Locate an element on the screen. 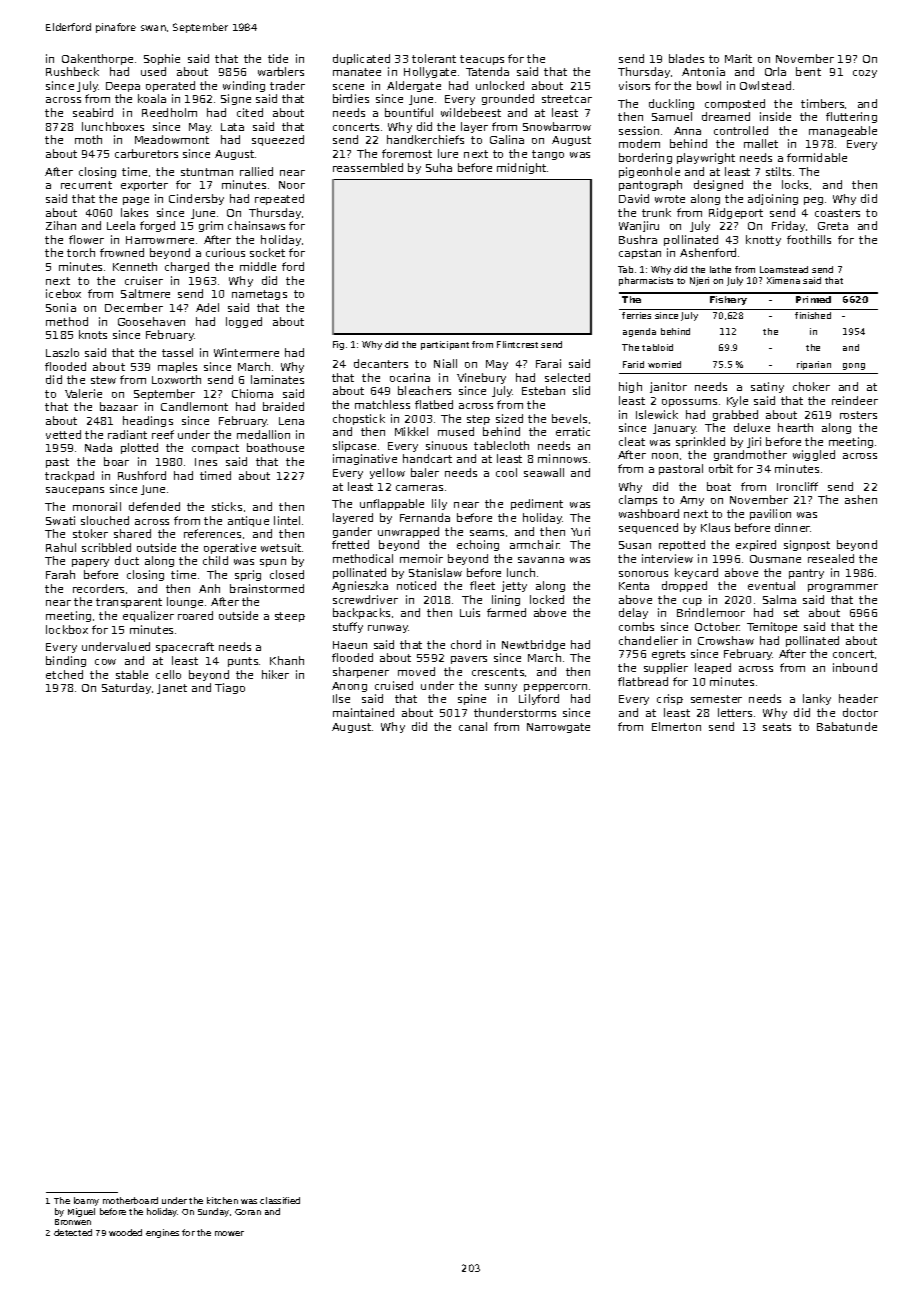  Kenneth is located at coordinates (135, 266).
